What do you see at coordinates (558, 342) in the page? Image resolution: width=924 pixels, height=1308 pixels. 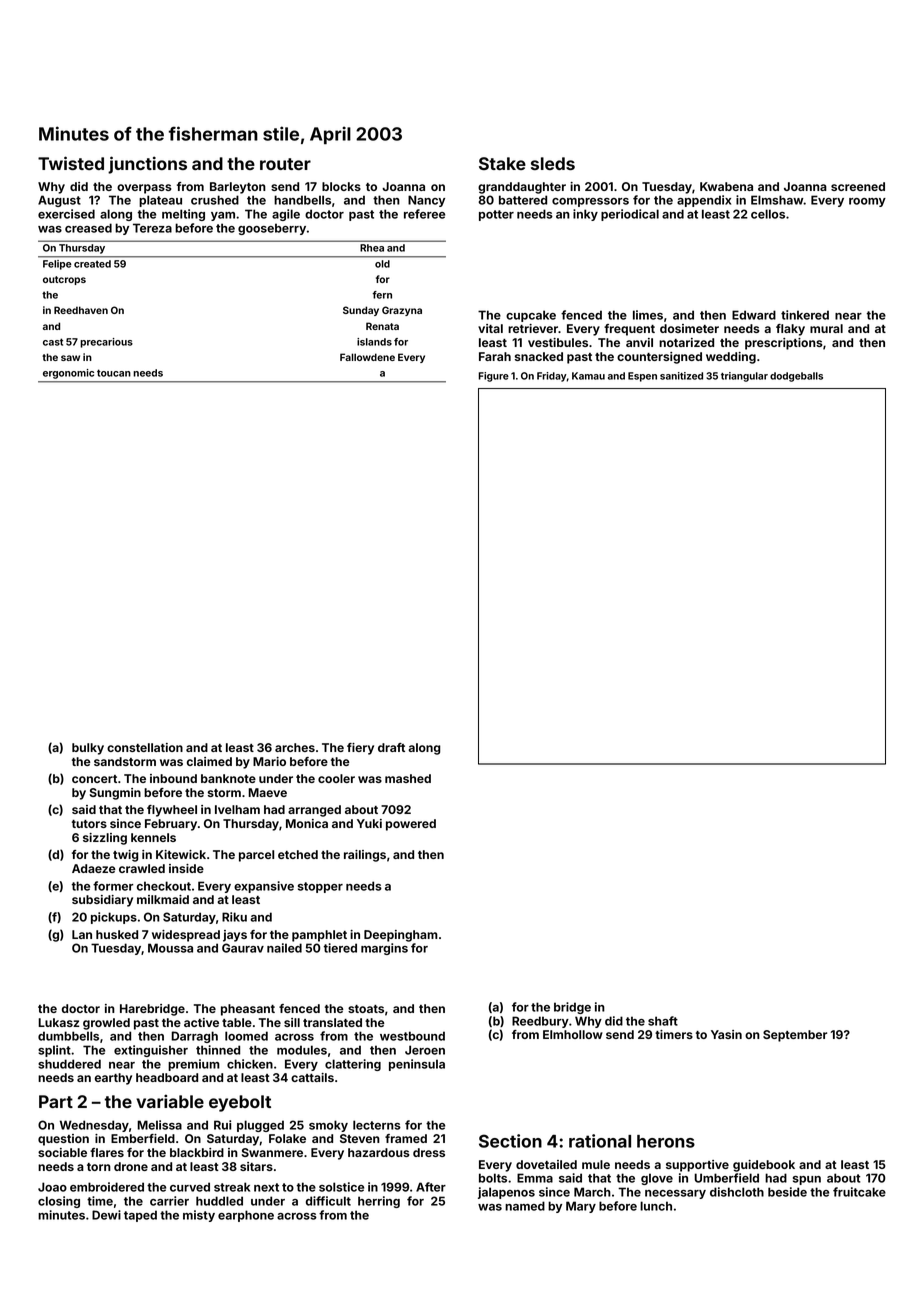 I see `vestibules` at bounding box center [558, 342].
